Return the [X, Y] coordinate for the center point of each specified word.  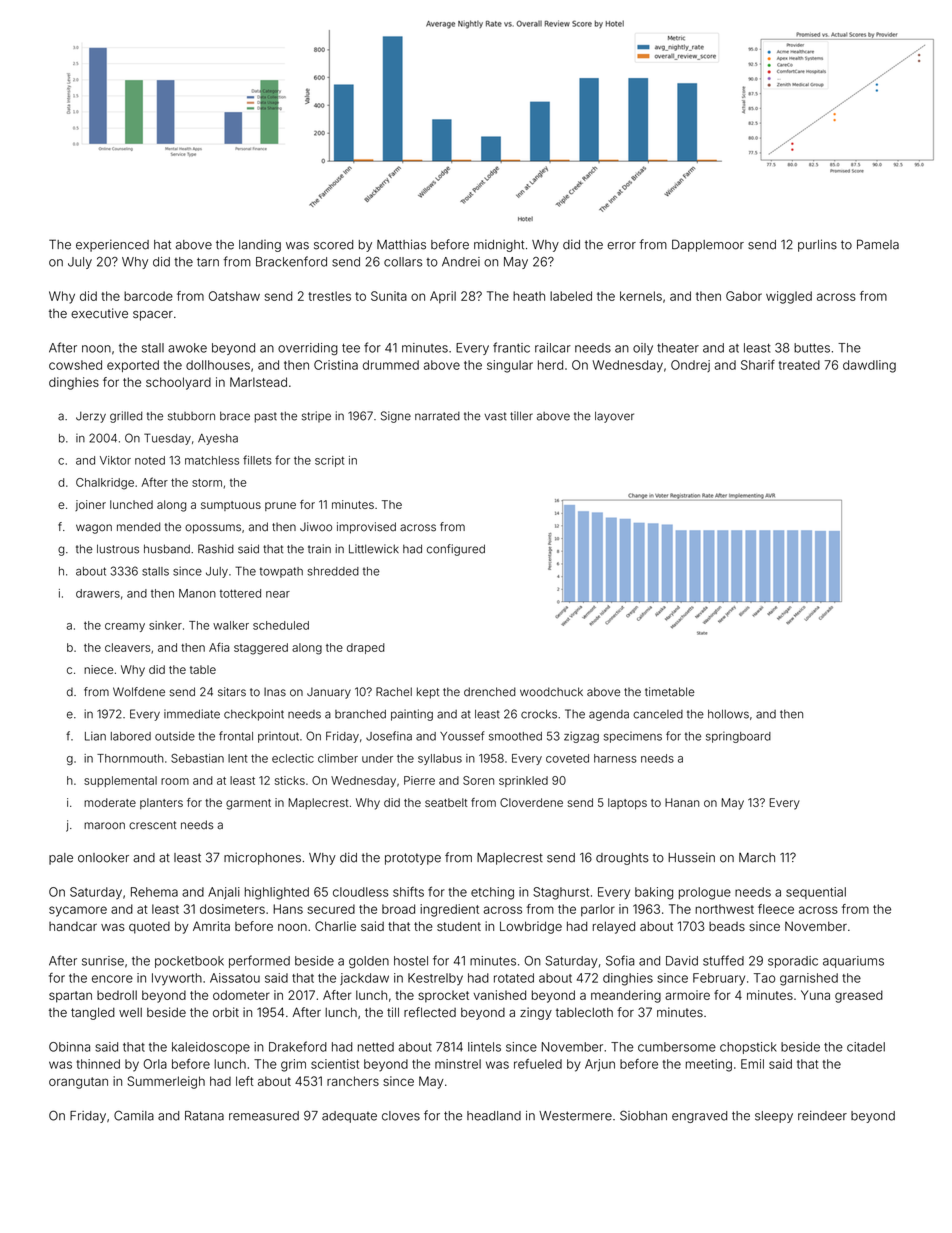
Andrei [461, 262]
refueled [538, 1064]
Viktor [115, 460]
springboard [738, 737]
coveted [567, 758]
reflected [430, 1012]
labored [131, 736]
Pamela [878, 244]
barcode [148, 296]
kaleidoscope [211, 1048]
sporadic [793, 962]
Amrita [211, 926]
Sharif [758, 365]
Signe [396, 417]
